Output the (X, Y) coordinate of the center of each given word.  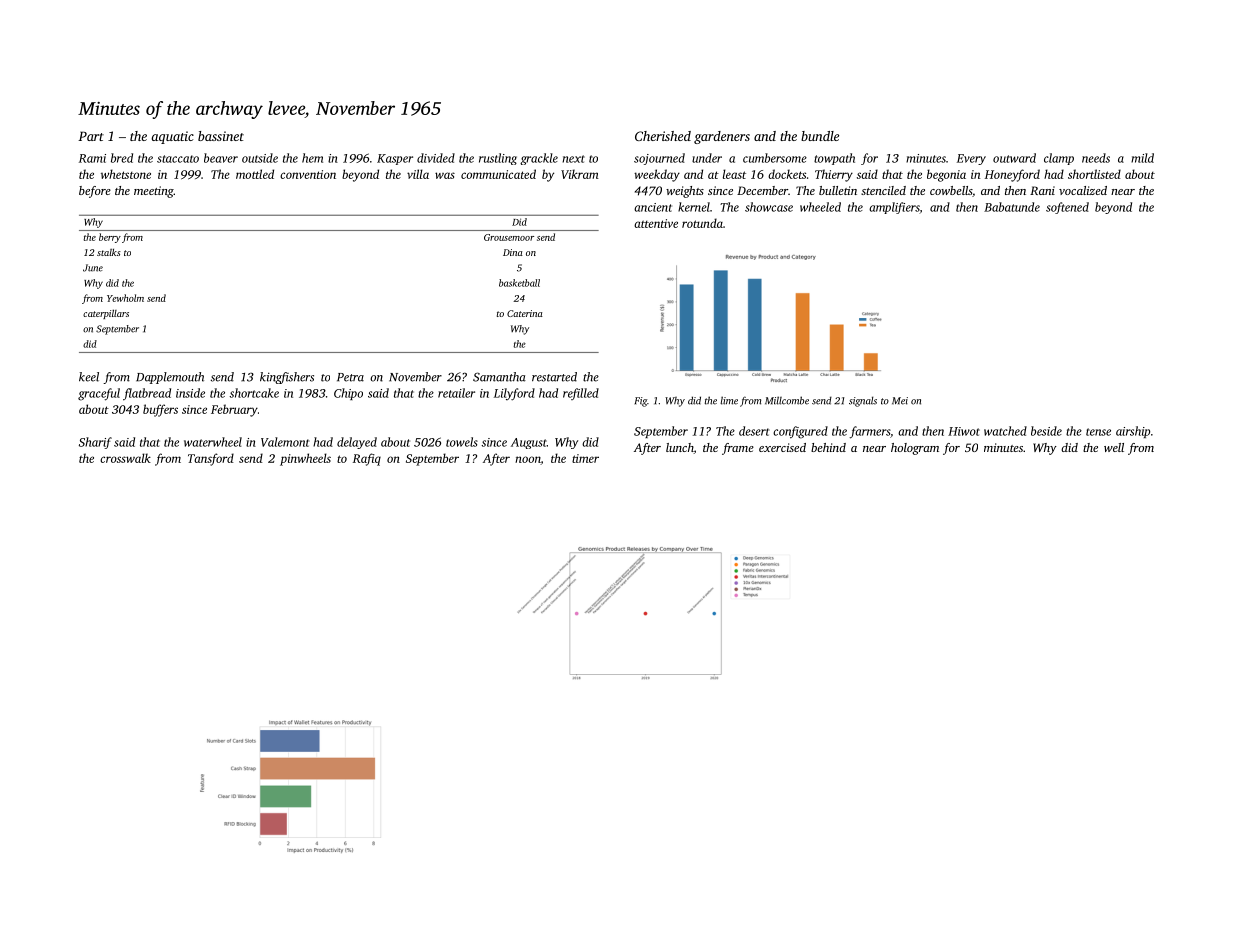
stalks (109, 252)
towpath (834, 159)
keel (89, 377)
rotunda (702, 223)
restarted (554, 377)
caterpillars (106, 314)
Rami (92, 158)
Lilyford (514, 394)
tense (1098, 432)
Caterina (525, 313)
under (707, 158)
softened (1067, 208)
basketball (519, 283)
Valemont (285, 442)
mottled (255, 174)
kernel (694, 207)
